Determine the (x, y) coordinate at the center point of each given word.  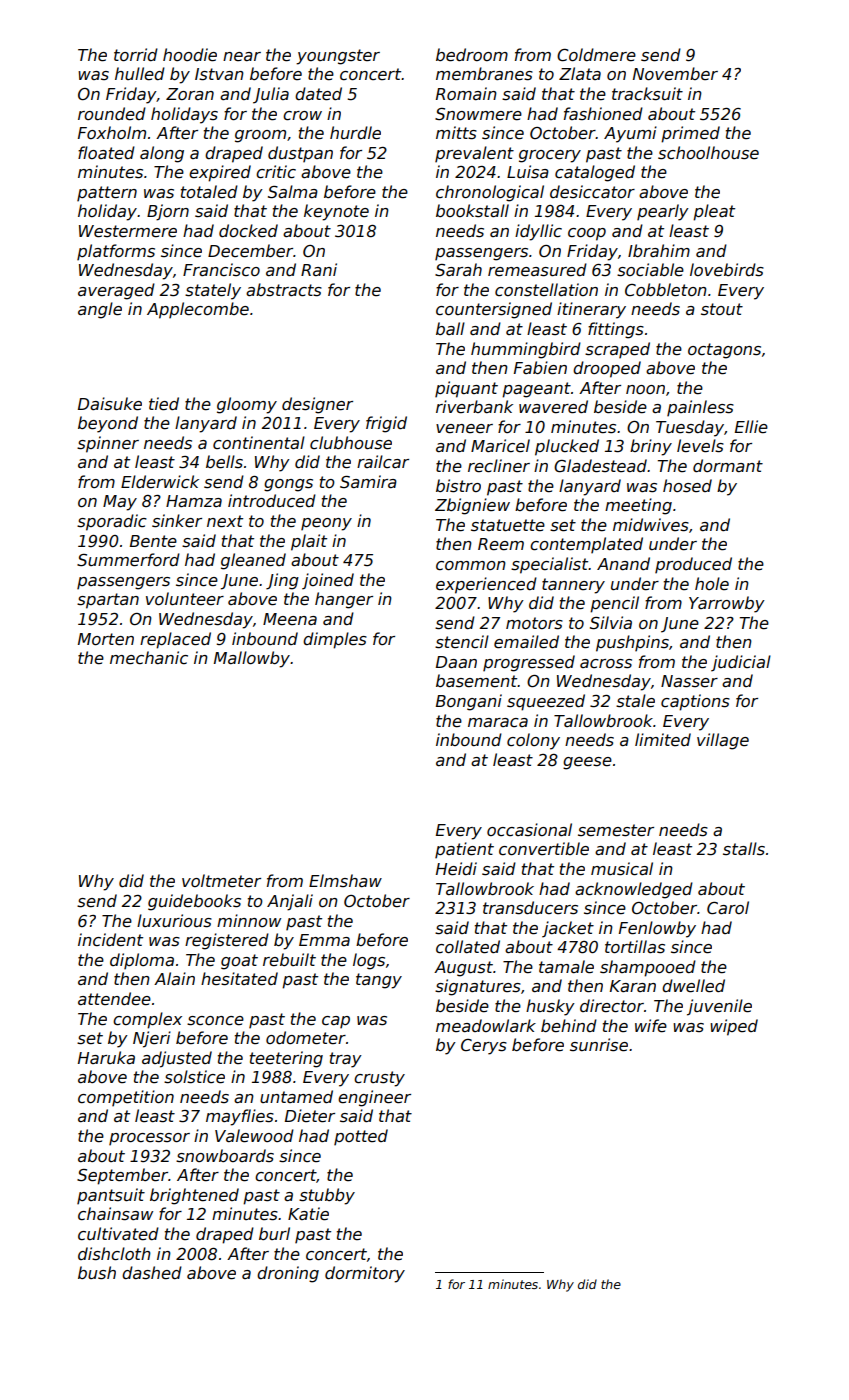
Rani (319, 269)
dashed (152, 1273)
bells (224, 462)
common (471, 566)
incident (110, 940)
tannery (573, 586)
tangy (379, 981)
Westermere (128, 231)
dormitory (365, 1274)
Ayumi (630, 134)
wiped (734, 1027)
